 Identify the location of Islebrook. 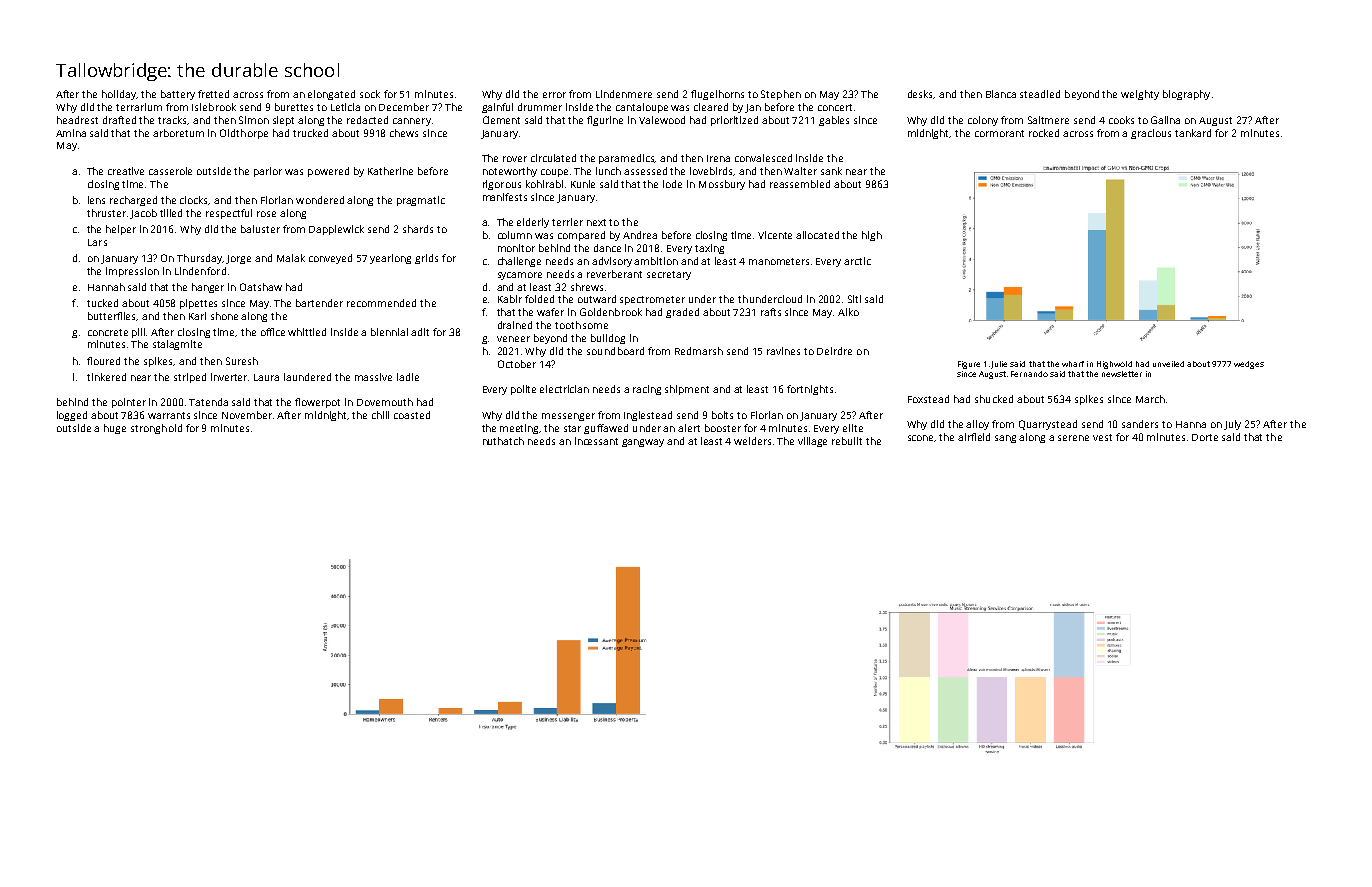
(214, 107).
